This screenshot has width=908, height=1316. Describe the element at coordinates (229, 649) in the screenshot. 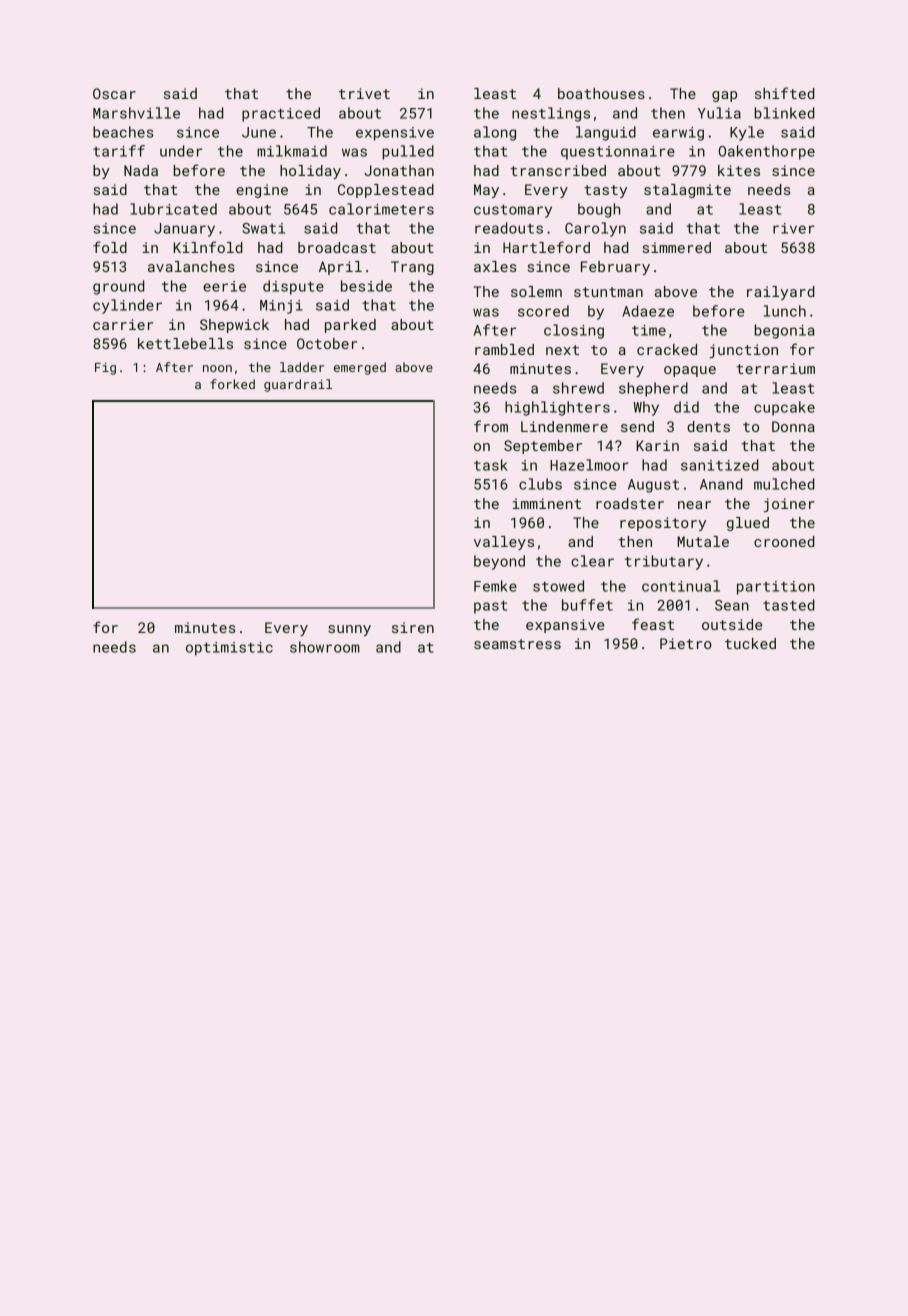

I see `optimistic` at that location.
